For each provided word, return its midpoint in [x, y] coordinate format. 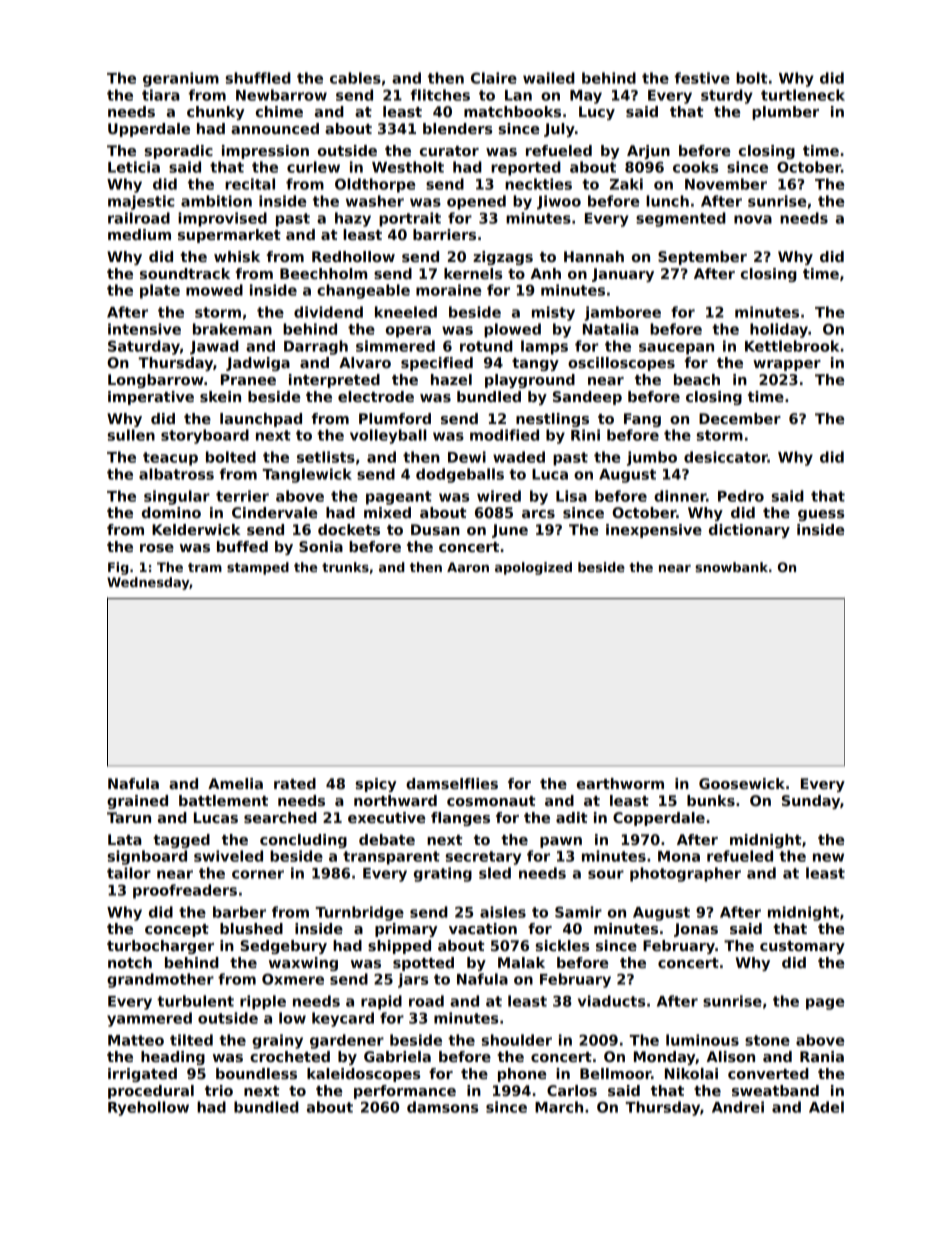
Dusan [435, 529]
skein [220, 396]
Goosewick [742, 783]
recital [250, 184]
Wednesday [148, 583]
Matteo [136, 1040]
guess [821, 515]
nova [753, 219]
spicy [376, 785]
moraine [448, 290]
